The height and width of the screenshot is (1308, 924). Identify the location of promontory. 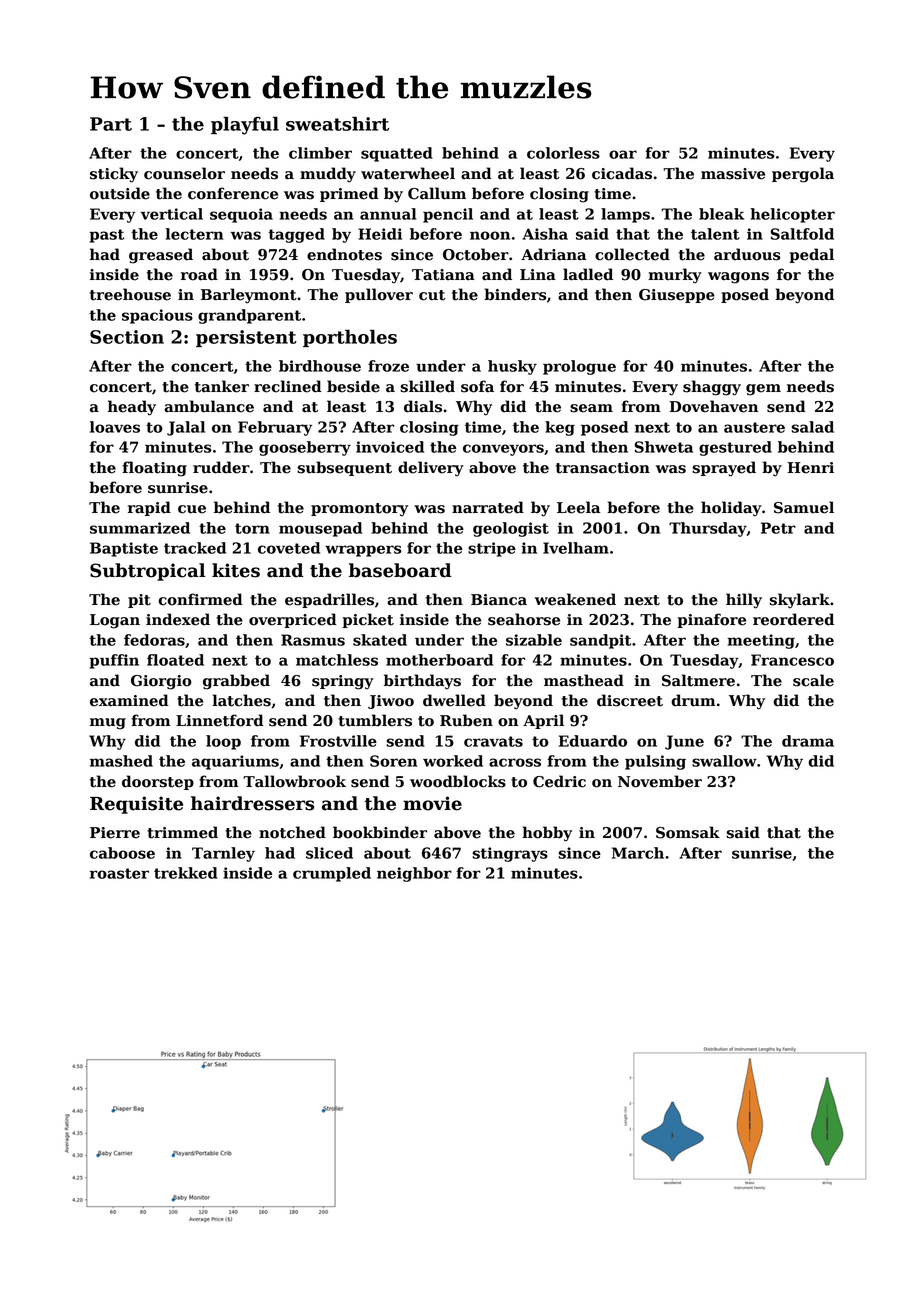
(359, 510).
